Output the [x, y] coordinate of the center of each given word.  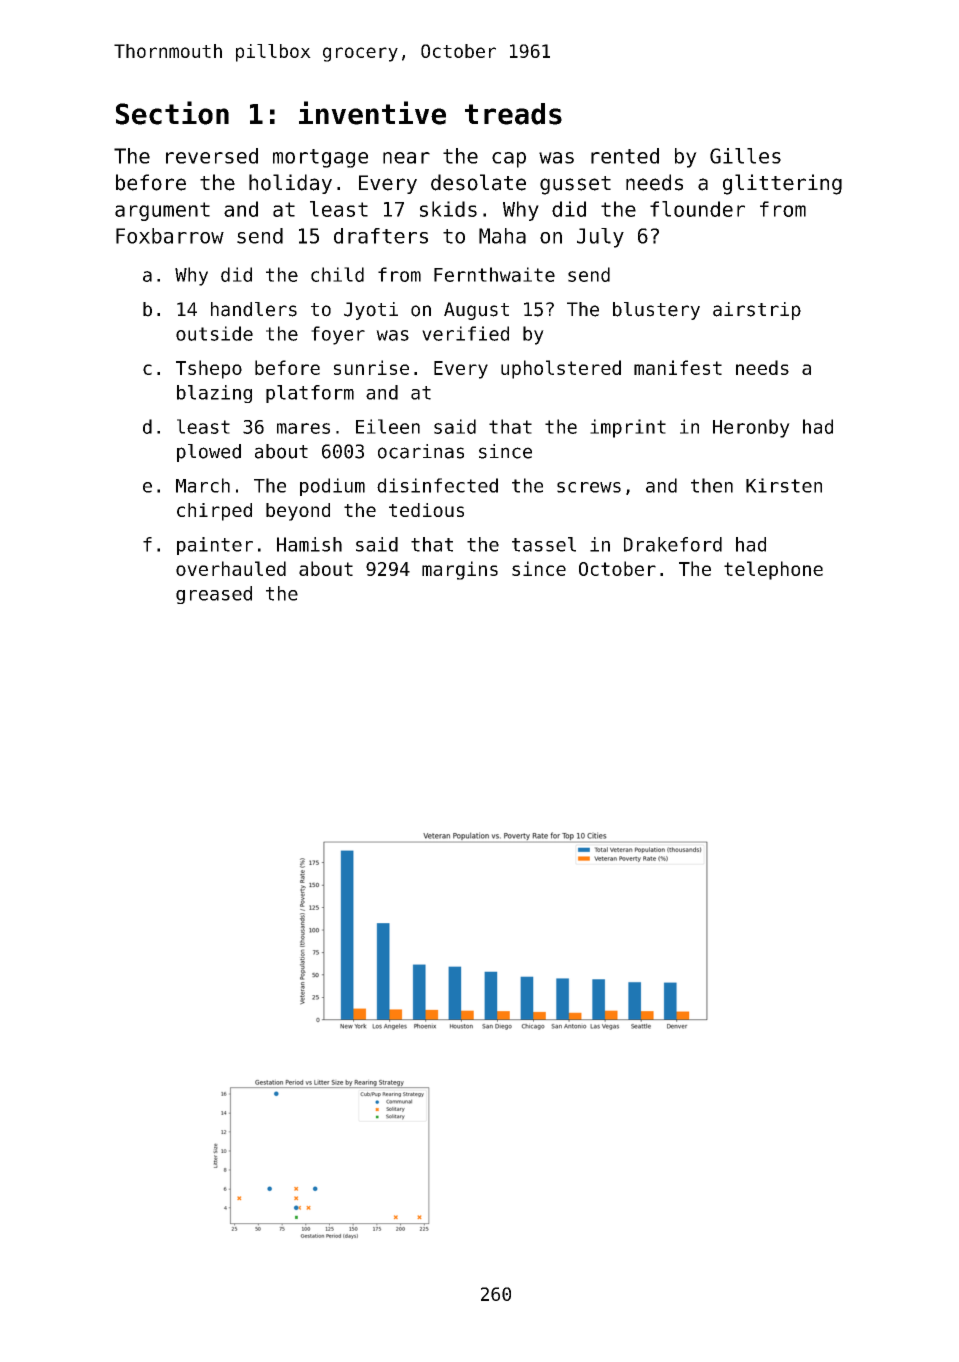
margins [460, 570]
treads [513, 114]
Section [172, 113]
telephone [773, 570]
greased [214, 595]
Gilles [745, 156]
